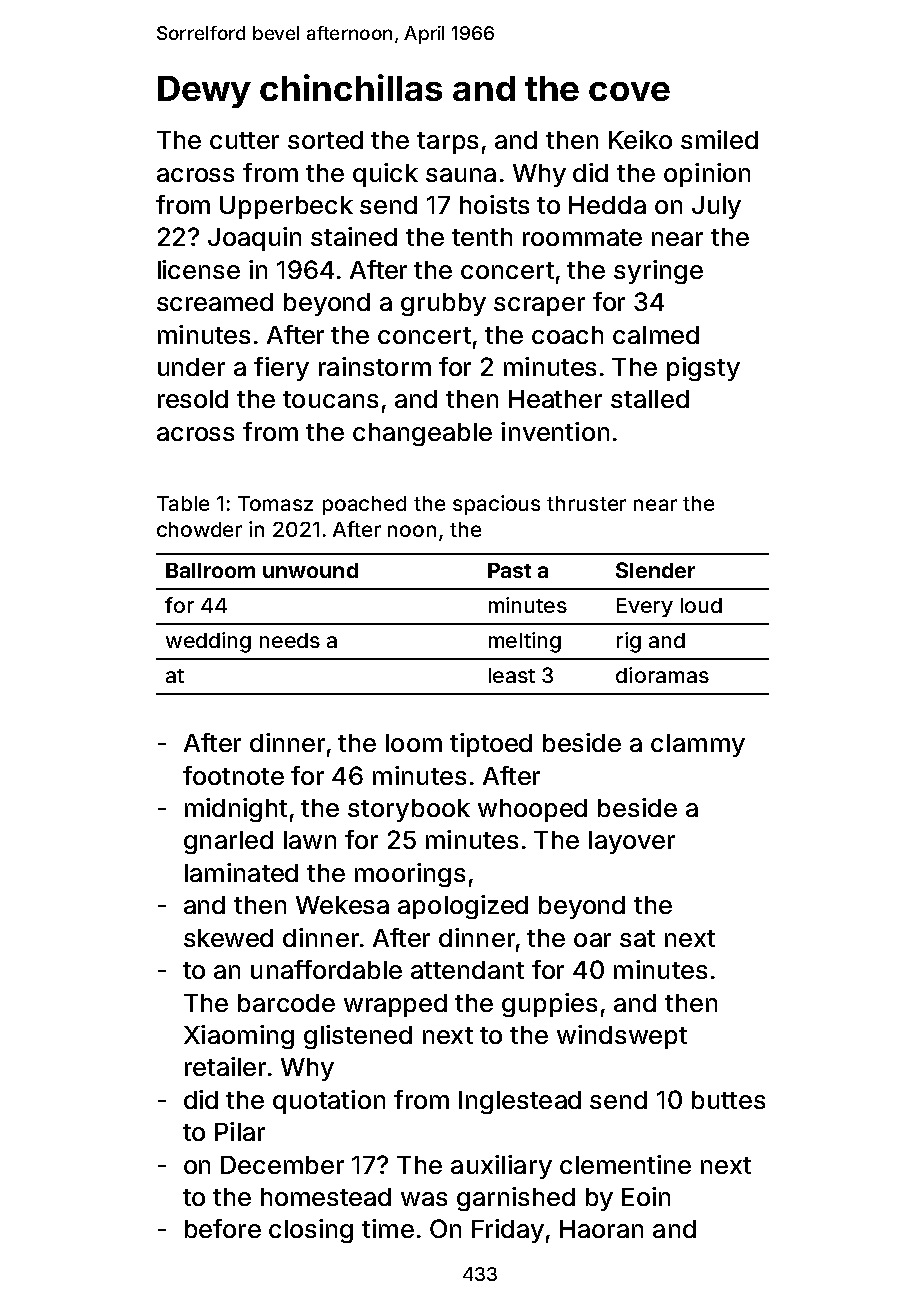  Describe the element at coordinates (637, 938) in the screenshot. I see `sat` at that location.
